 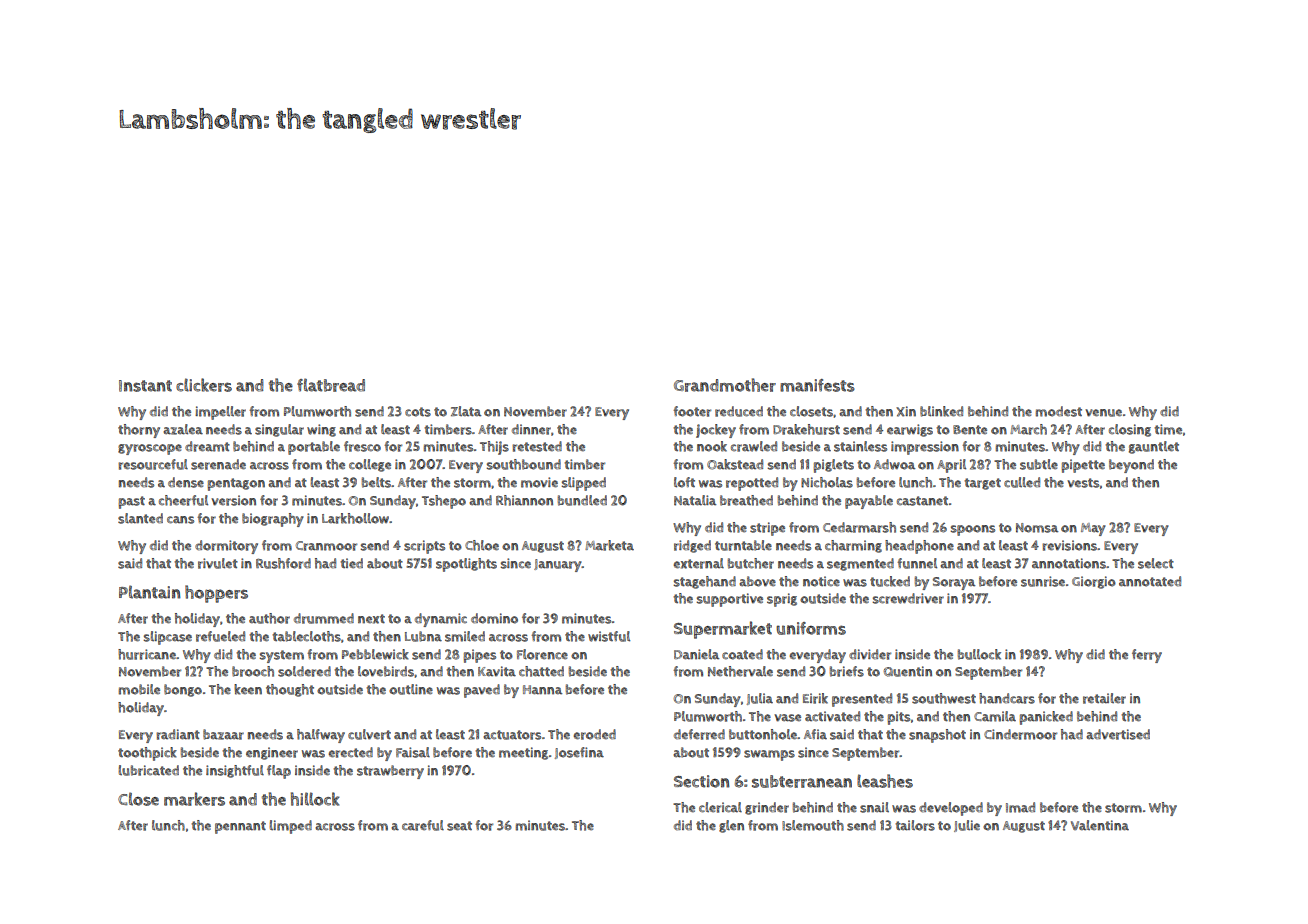 I want to click on vests, so click(x=1083, y=483).
